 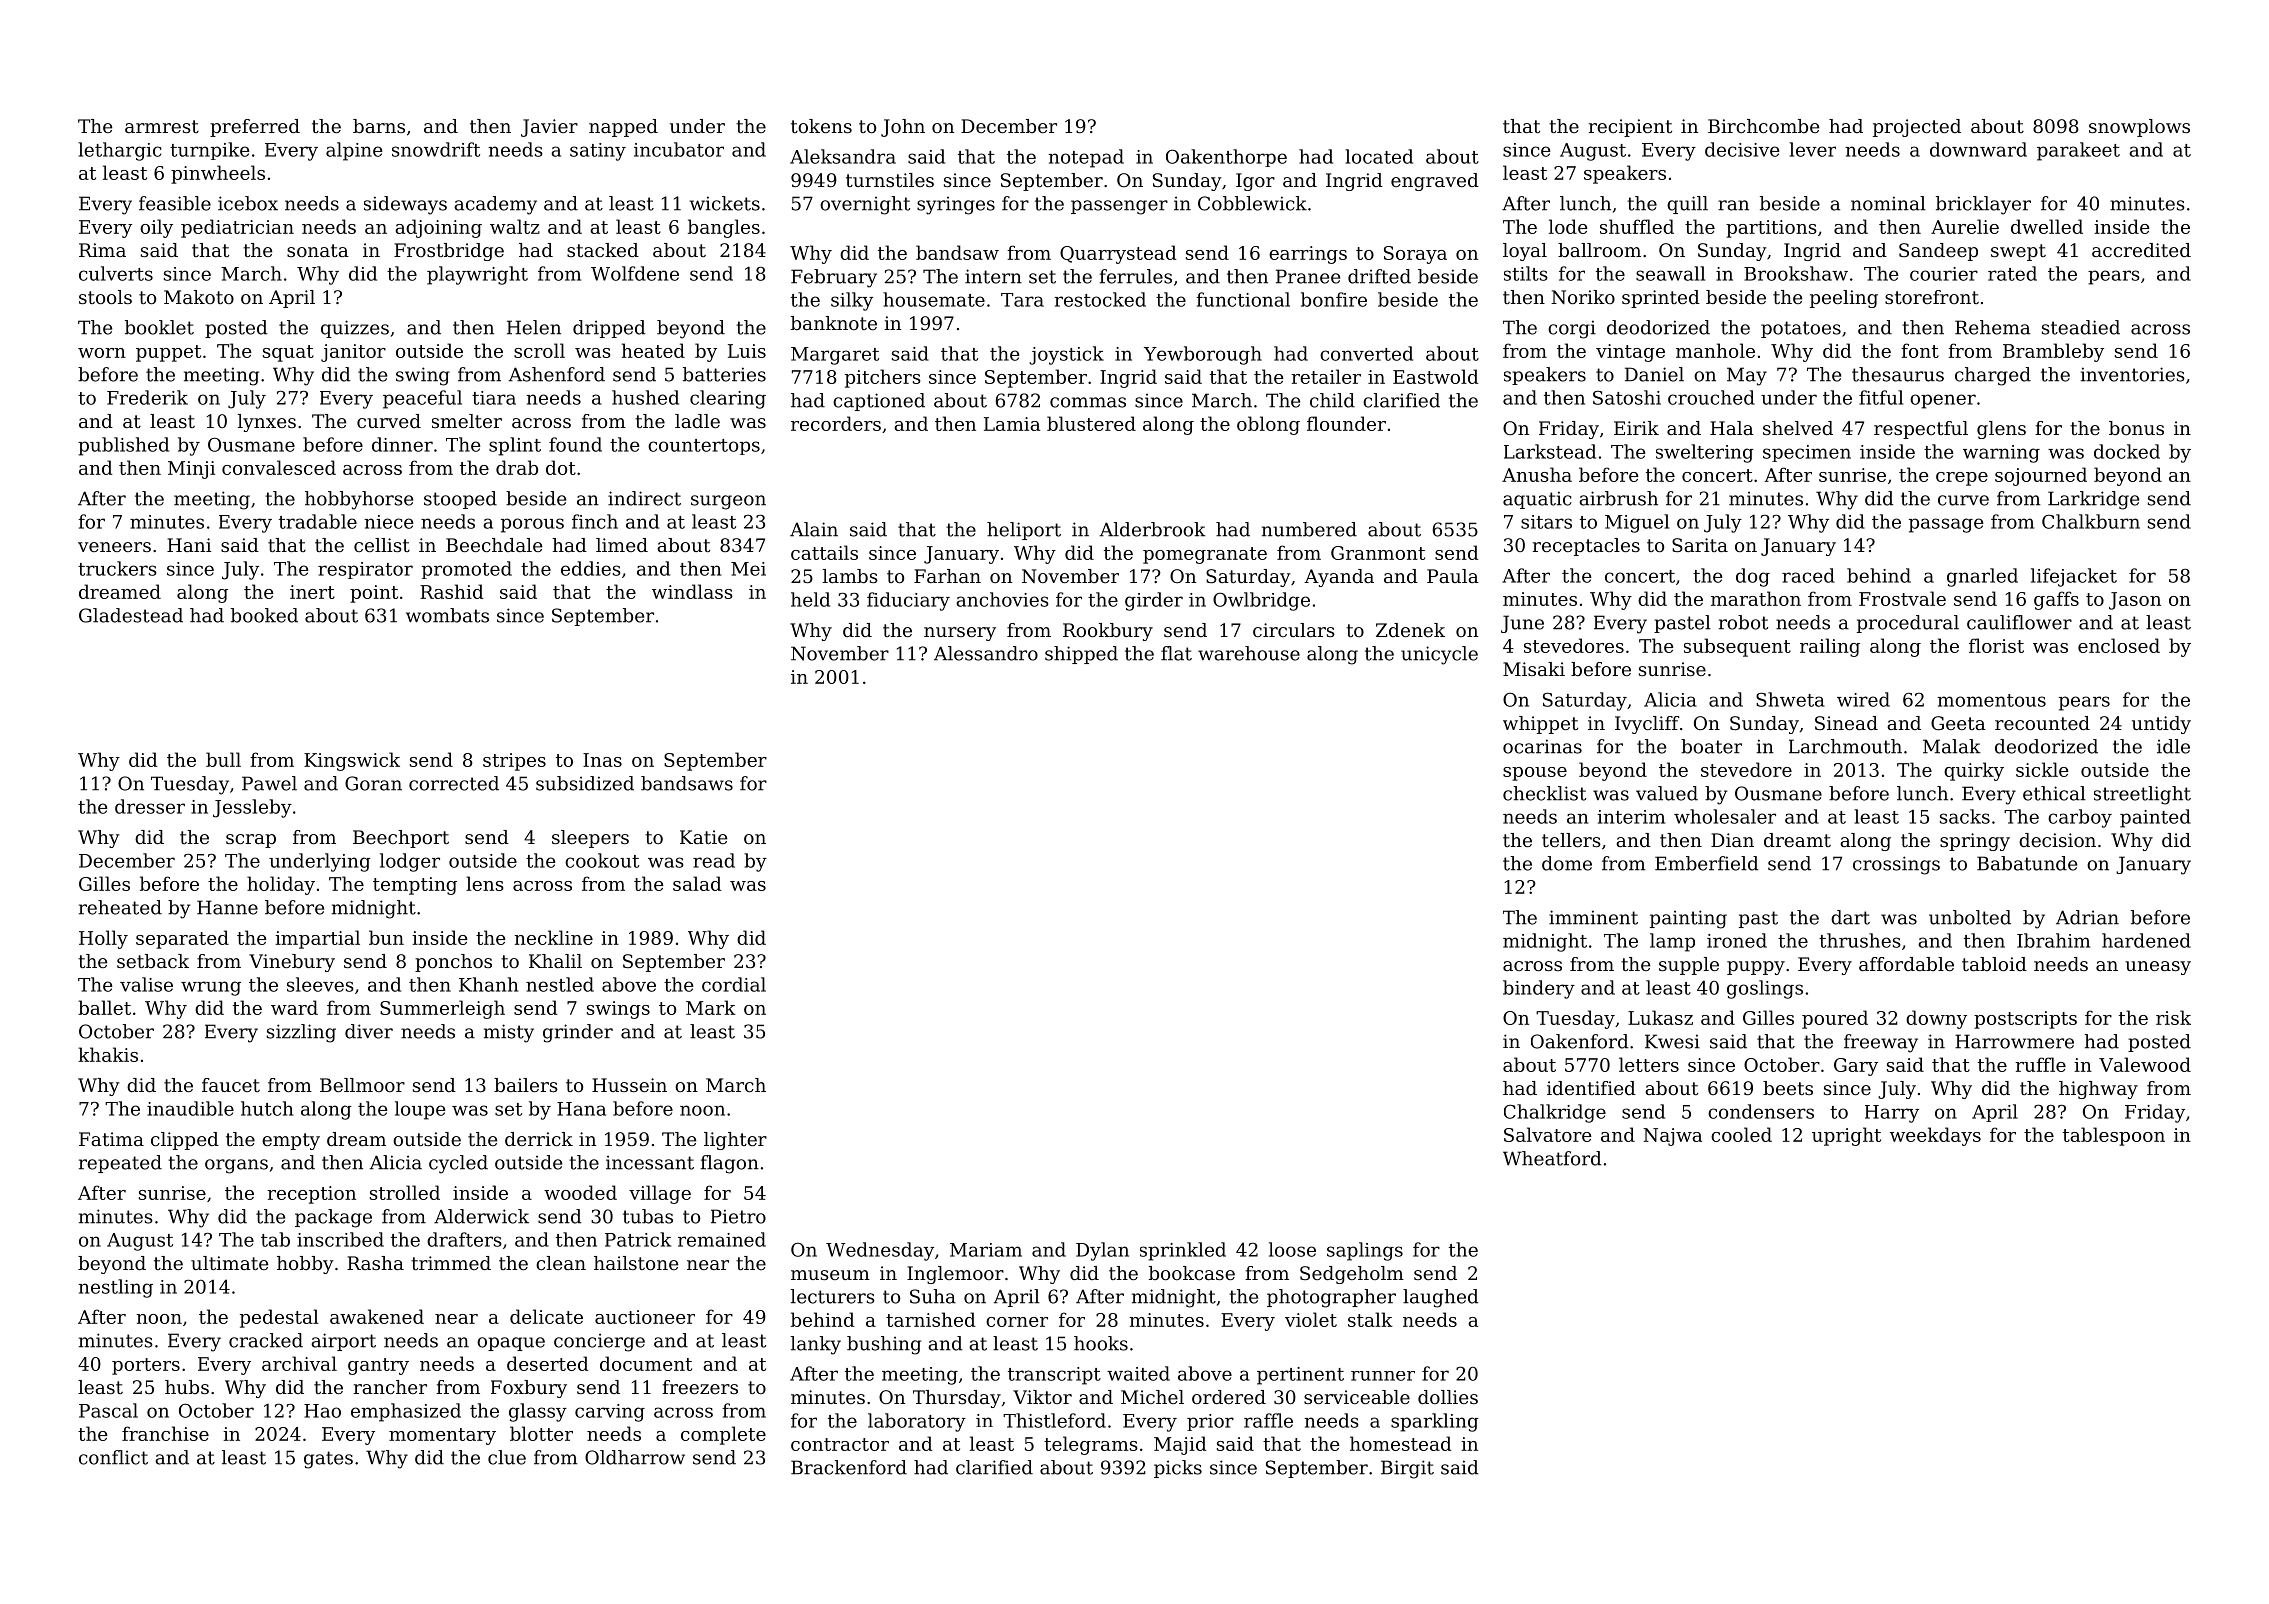 What do you see at coordinates (102, 353) in the image?
I see `worn` at bounding box center [102, 353].
